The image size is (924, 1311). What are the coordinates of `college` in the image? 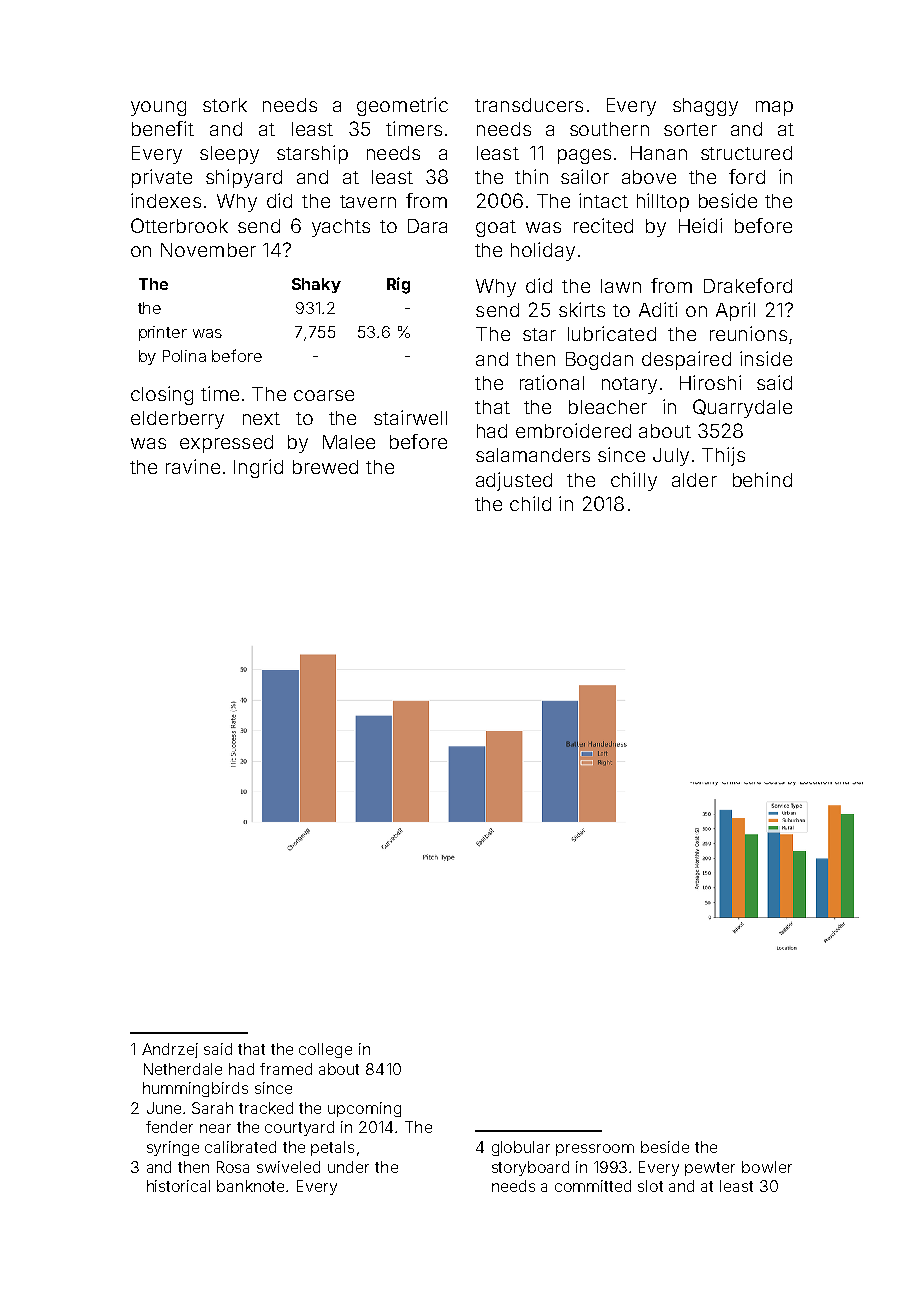 It's located at (325, 1050).
